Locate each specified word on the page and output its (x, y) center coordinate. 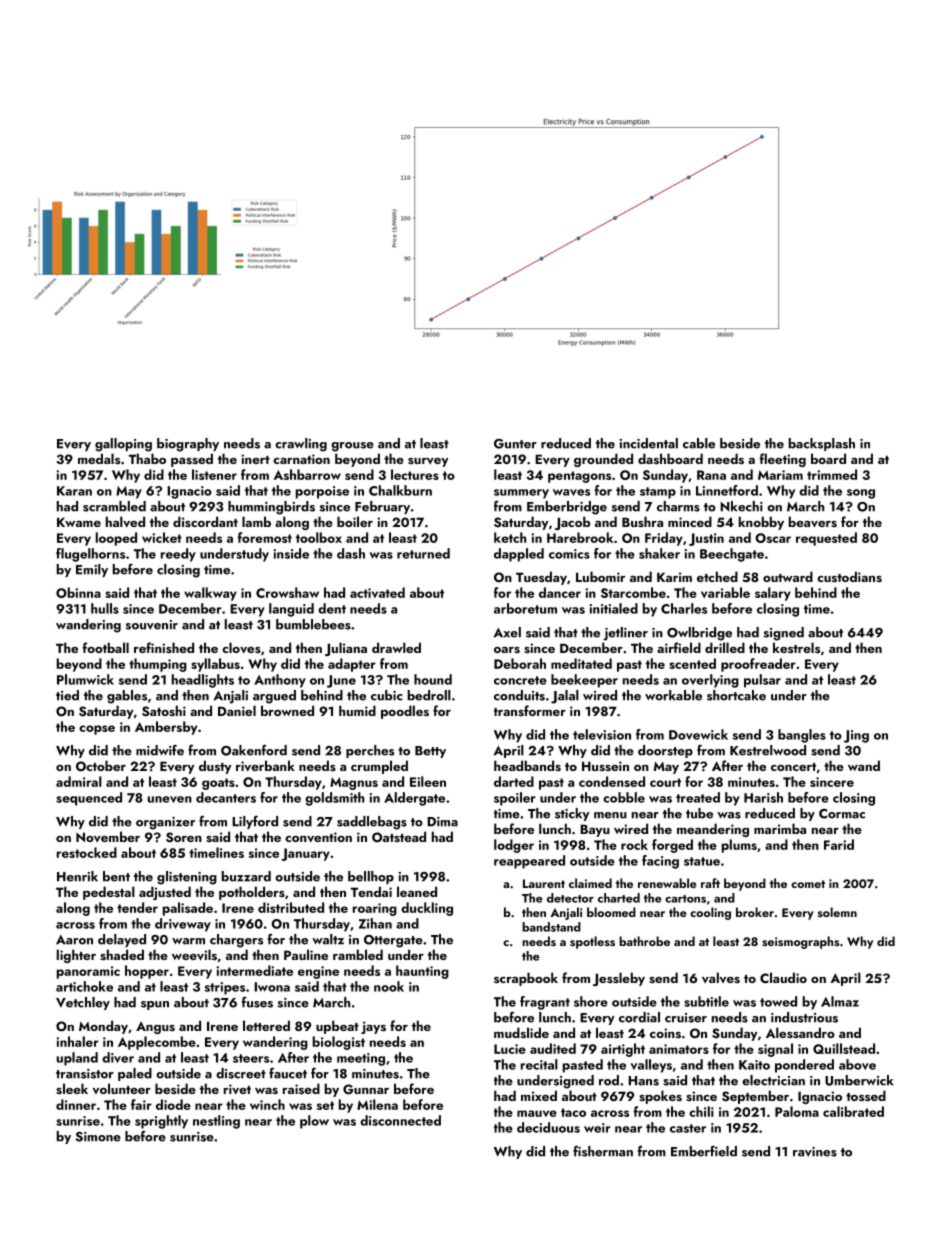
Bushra (642, 521)
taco (573, 1112)
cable (699, 443)
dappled (519, 555)
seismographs (800, 942)
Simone (98, 1137)
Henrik (77, 876)
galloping (123, 445)
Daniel (237, 710)
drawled (396, 647)
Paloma (797, 1111)
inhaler (77, 1041)
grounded (603, 460)
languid (291, 610)
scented (692, 663)
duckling (427, 909)
